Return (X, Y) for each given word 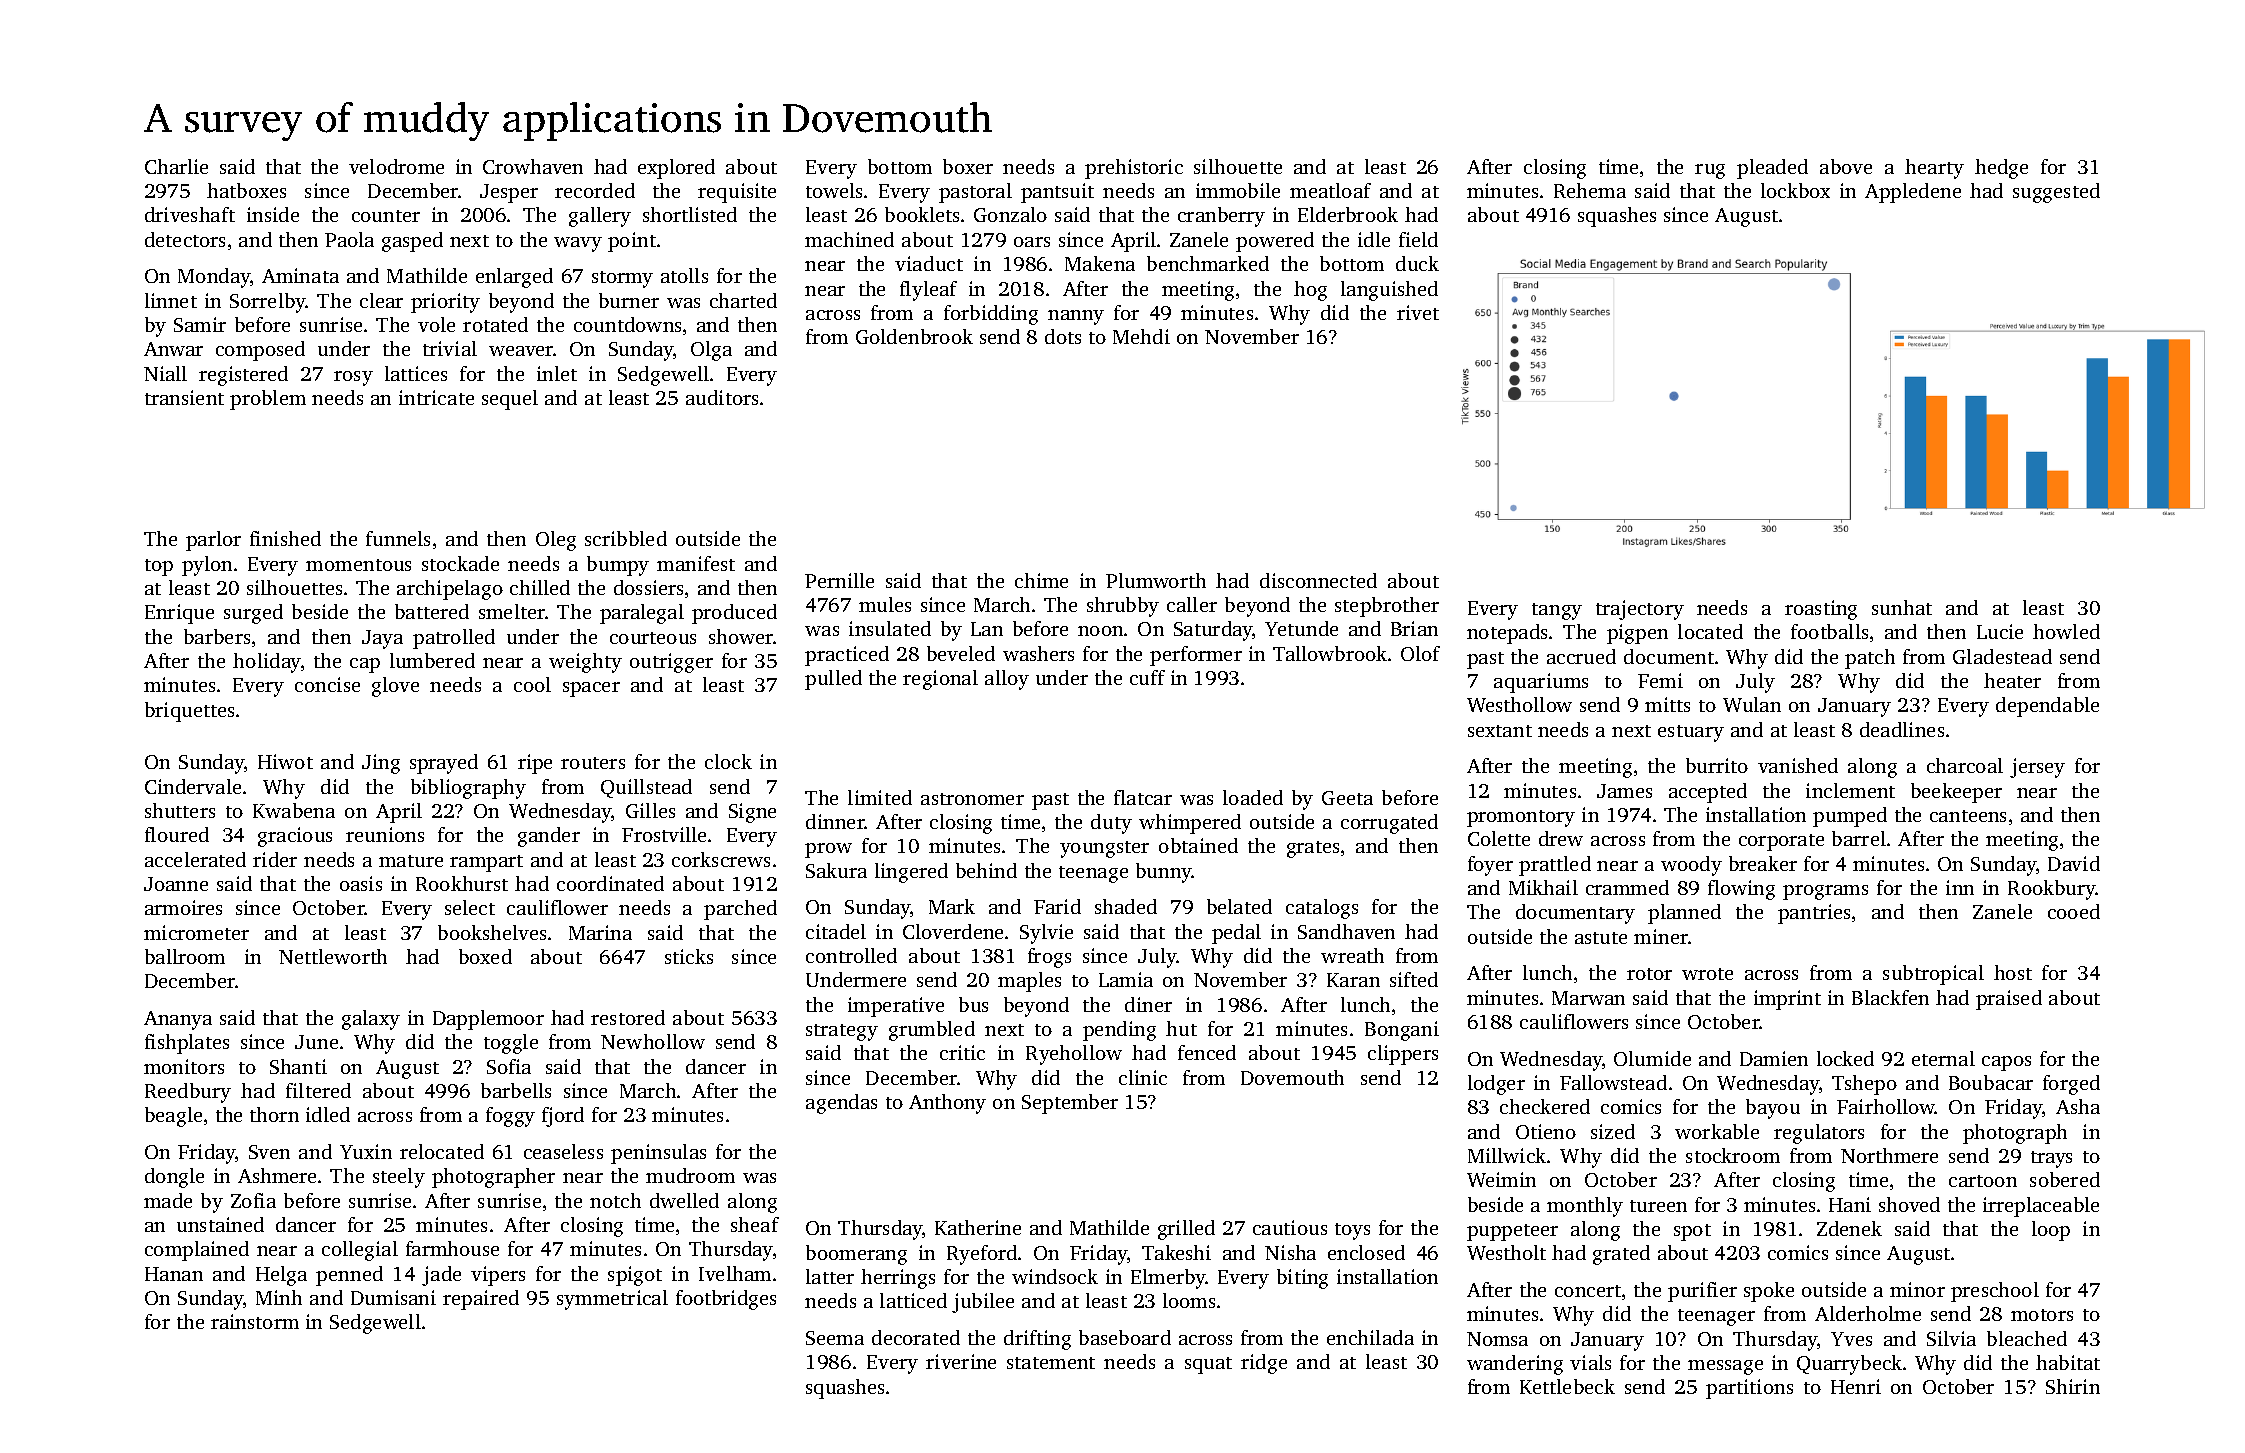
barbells (516, 1090)
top (159, 567)
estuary (1691, 733)
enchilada (1370, 1337)
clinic (1143, 1077)
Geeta (1347, 798)
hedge (2001, 169)
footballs (1829, 631)
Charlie (176, 166)
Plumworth (1156, 580)
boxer (968, 166)
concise (327, 684)
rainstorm (255, 1321)
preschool (1995, 1292)
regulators (1819, 1134)
